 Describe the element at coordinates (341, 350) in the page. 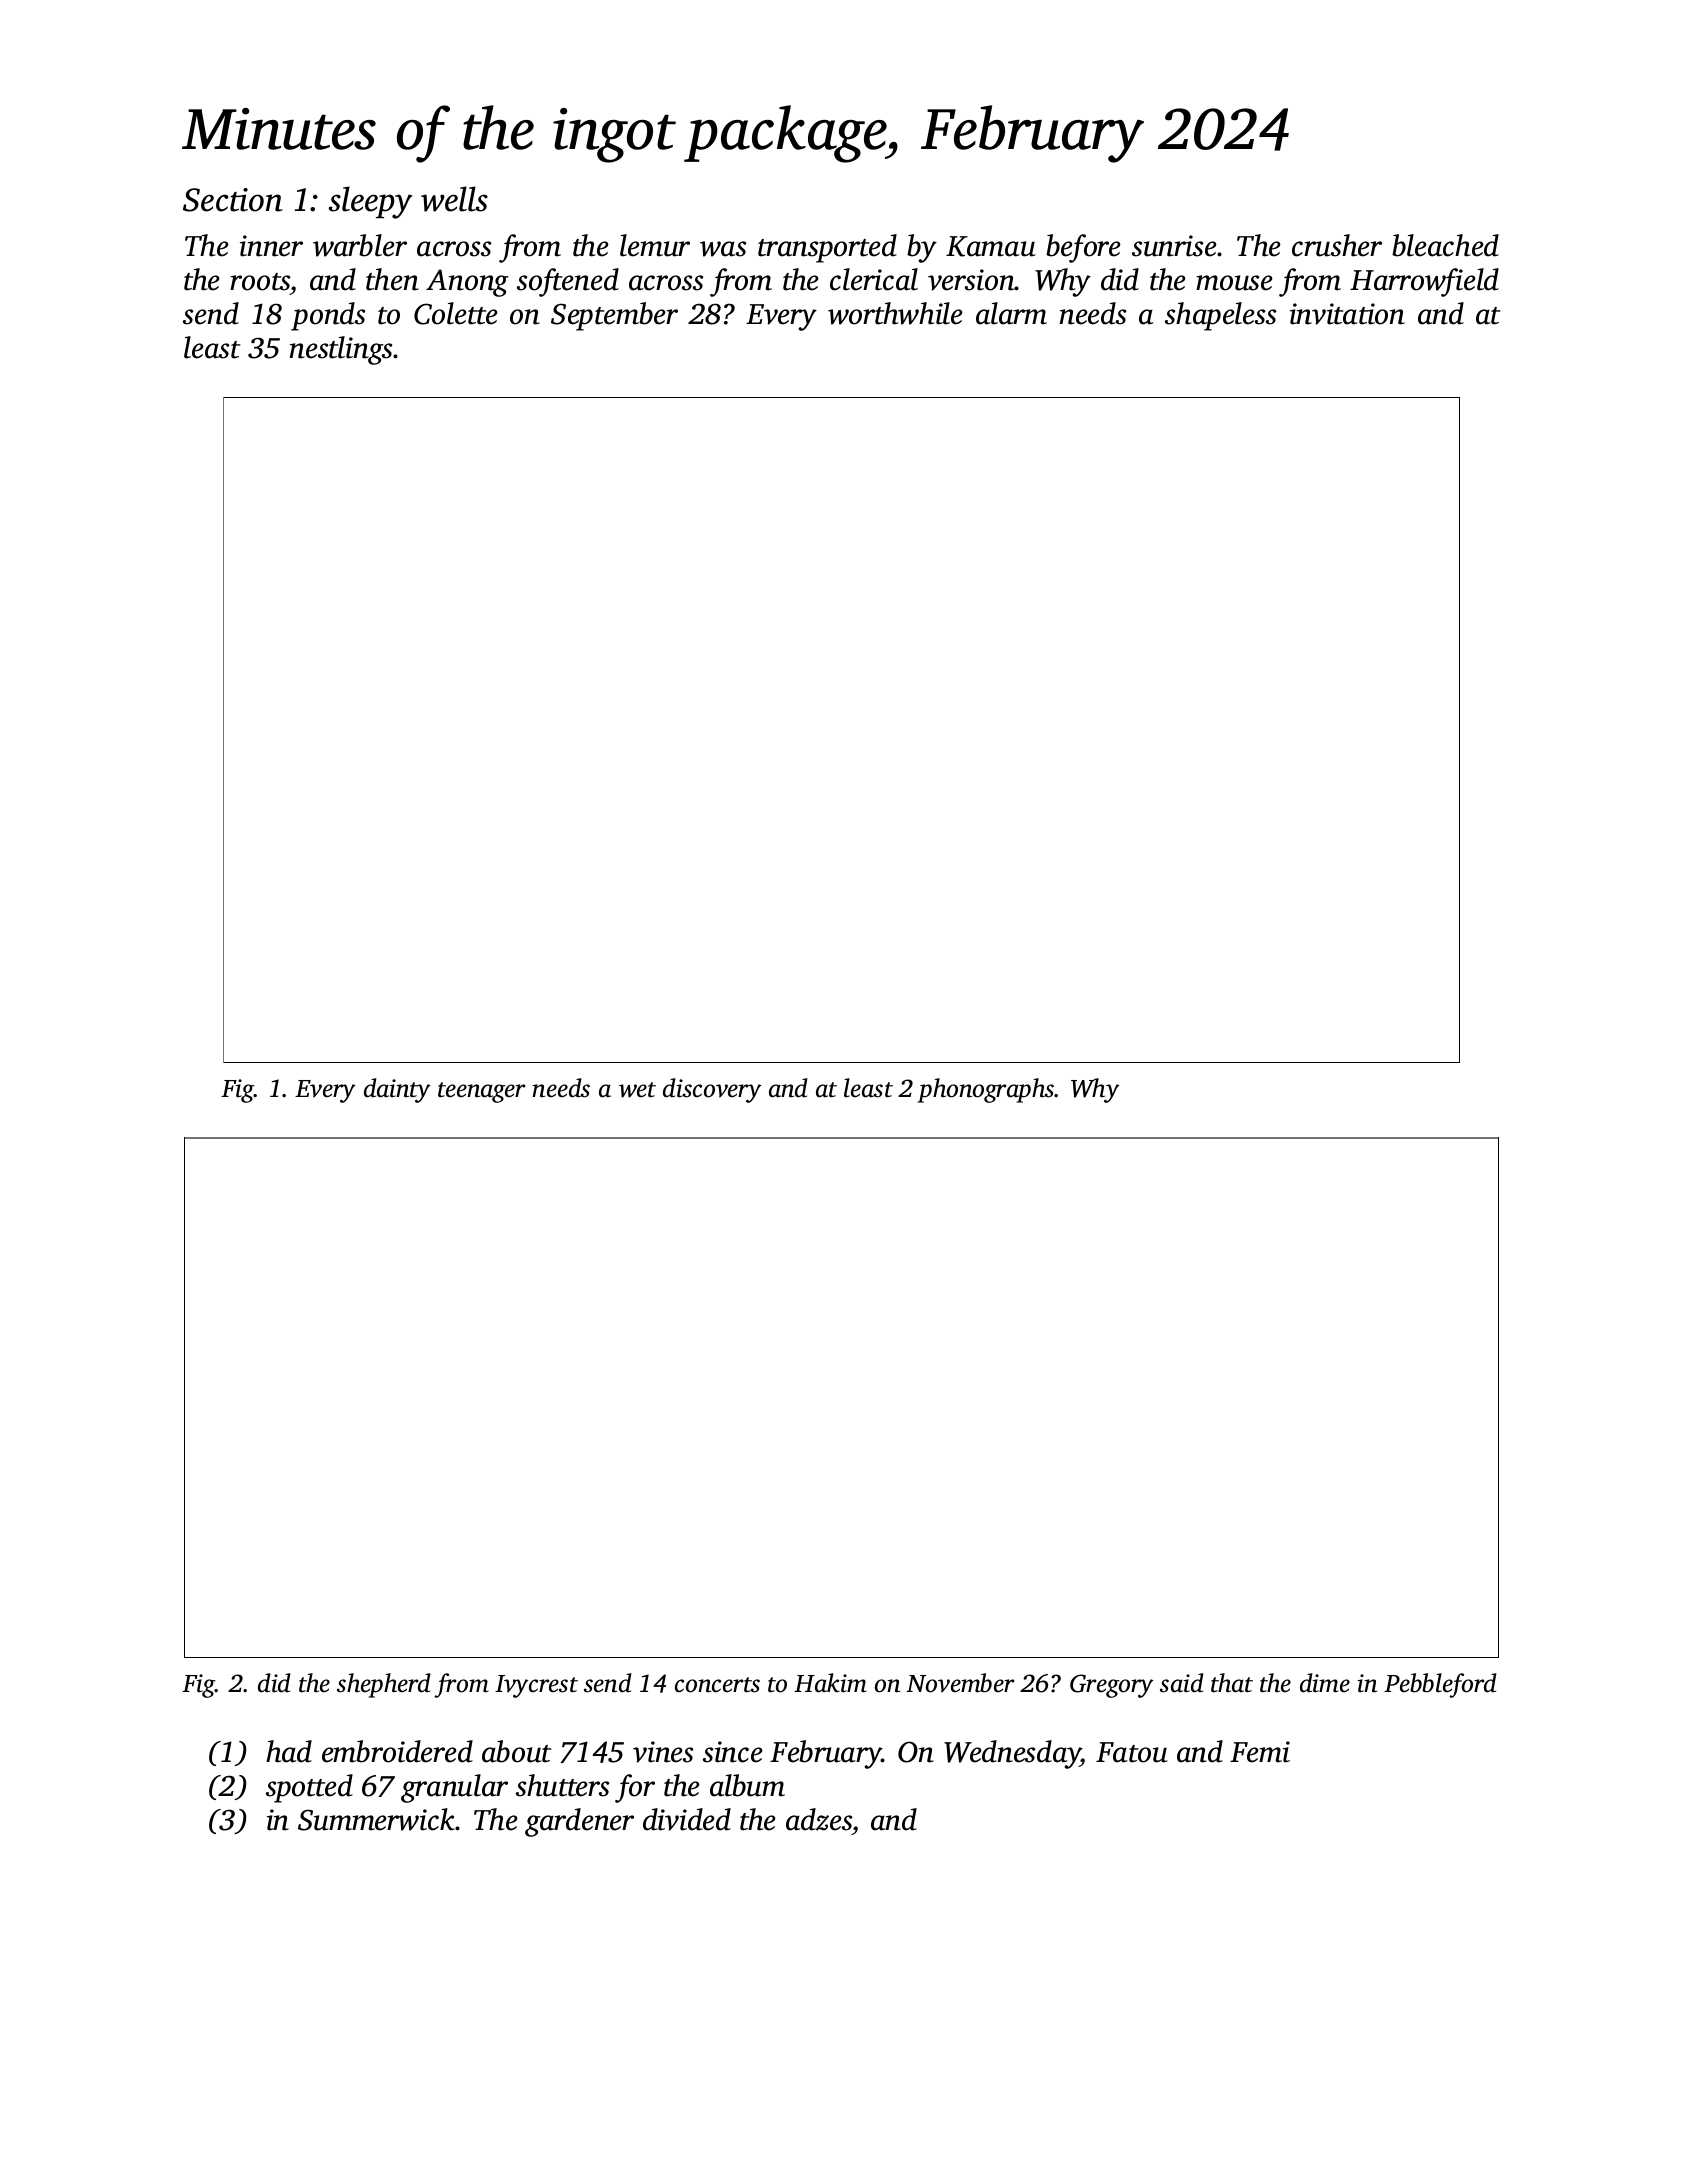

I see `nestlings` at that location.
